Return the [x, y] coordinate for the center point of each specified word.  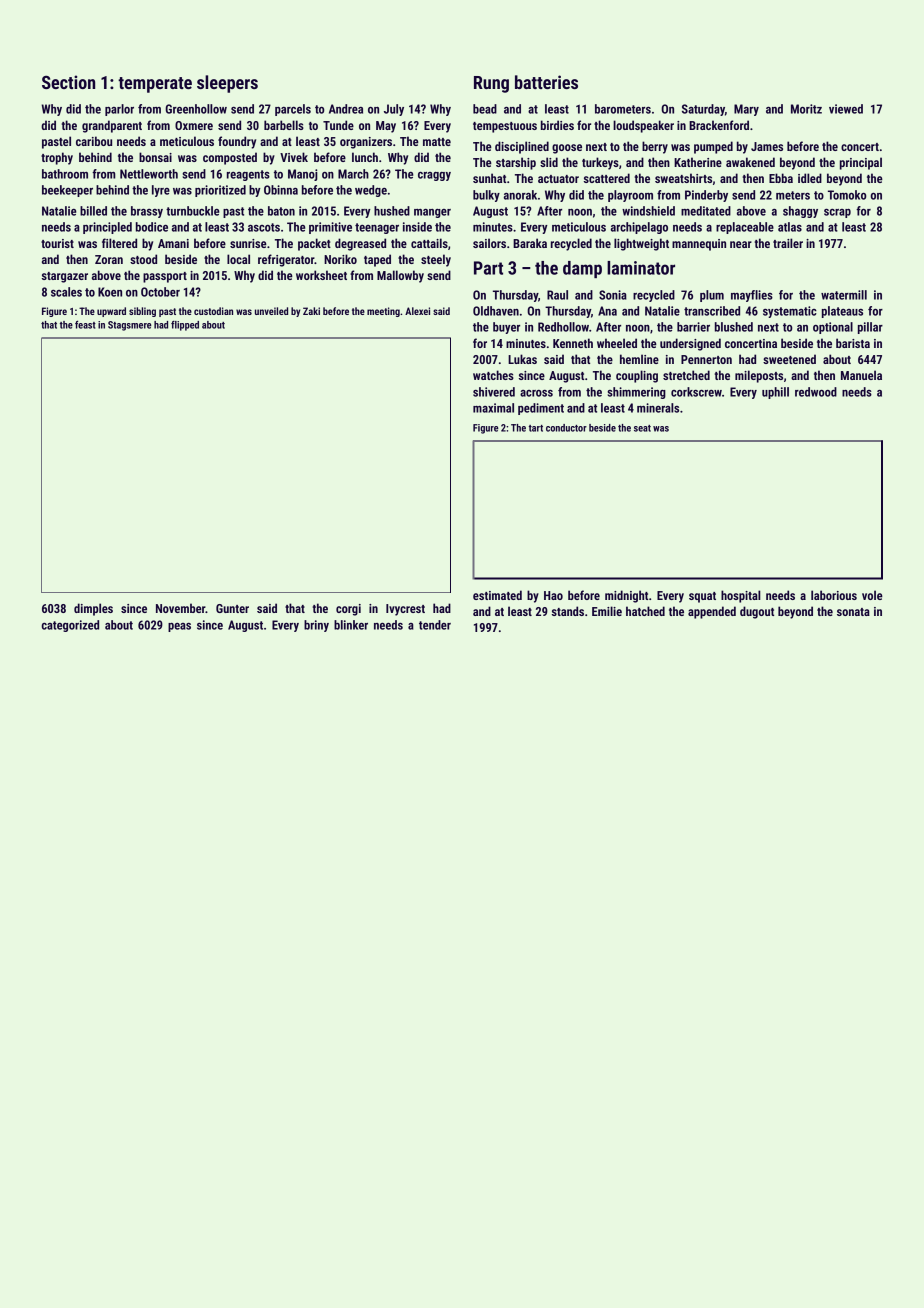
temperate [155, 85]
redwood [816, 392]
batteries [546, 82]
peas [179, 627]
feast [85, 325]
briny [316, 626]
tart [536, 428]
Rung [491, 84]
